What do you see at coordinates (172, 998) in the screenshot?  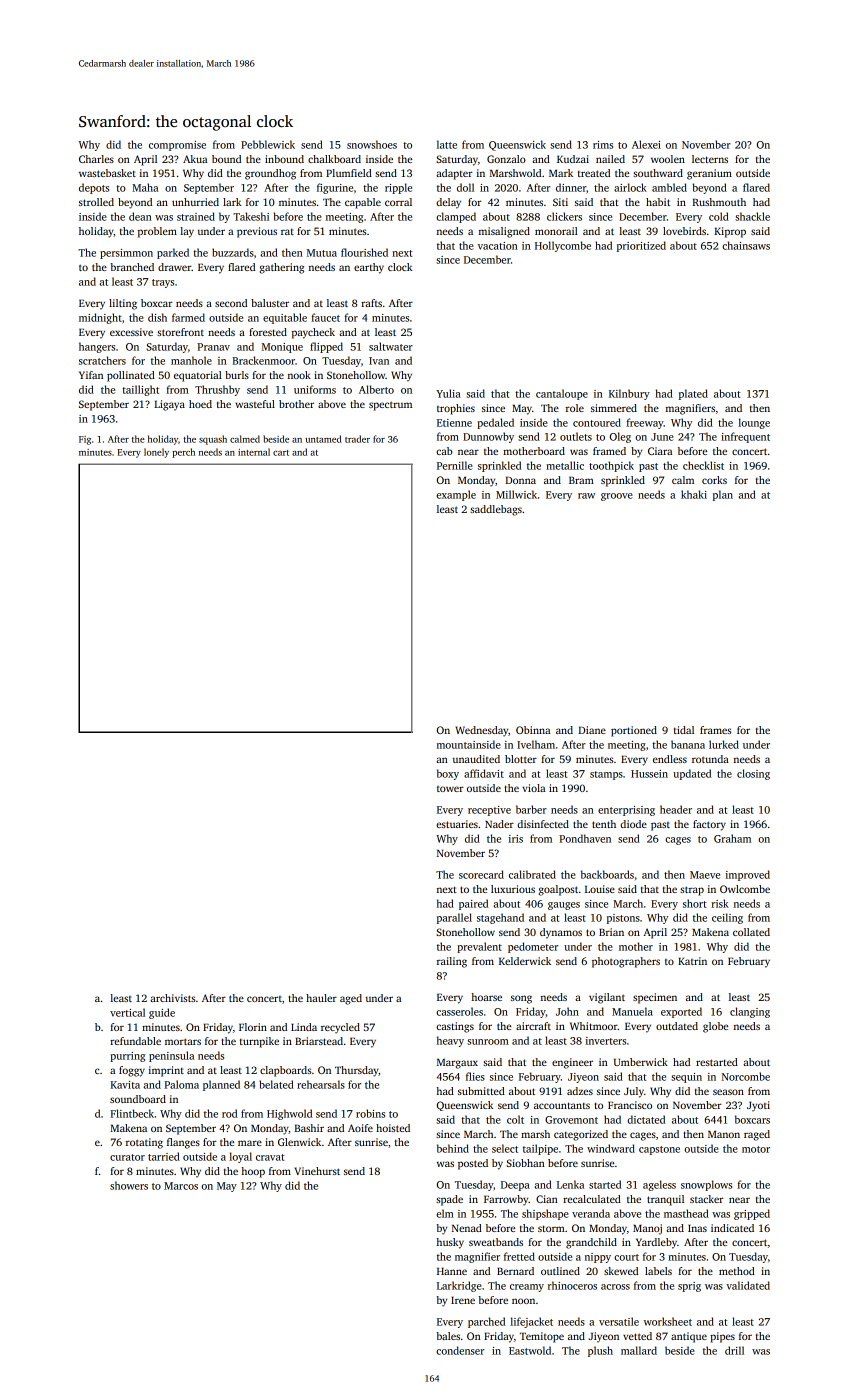 I see `archivists` at bounding box center [172, 998].
